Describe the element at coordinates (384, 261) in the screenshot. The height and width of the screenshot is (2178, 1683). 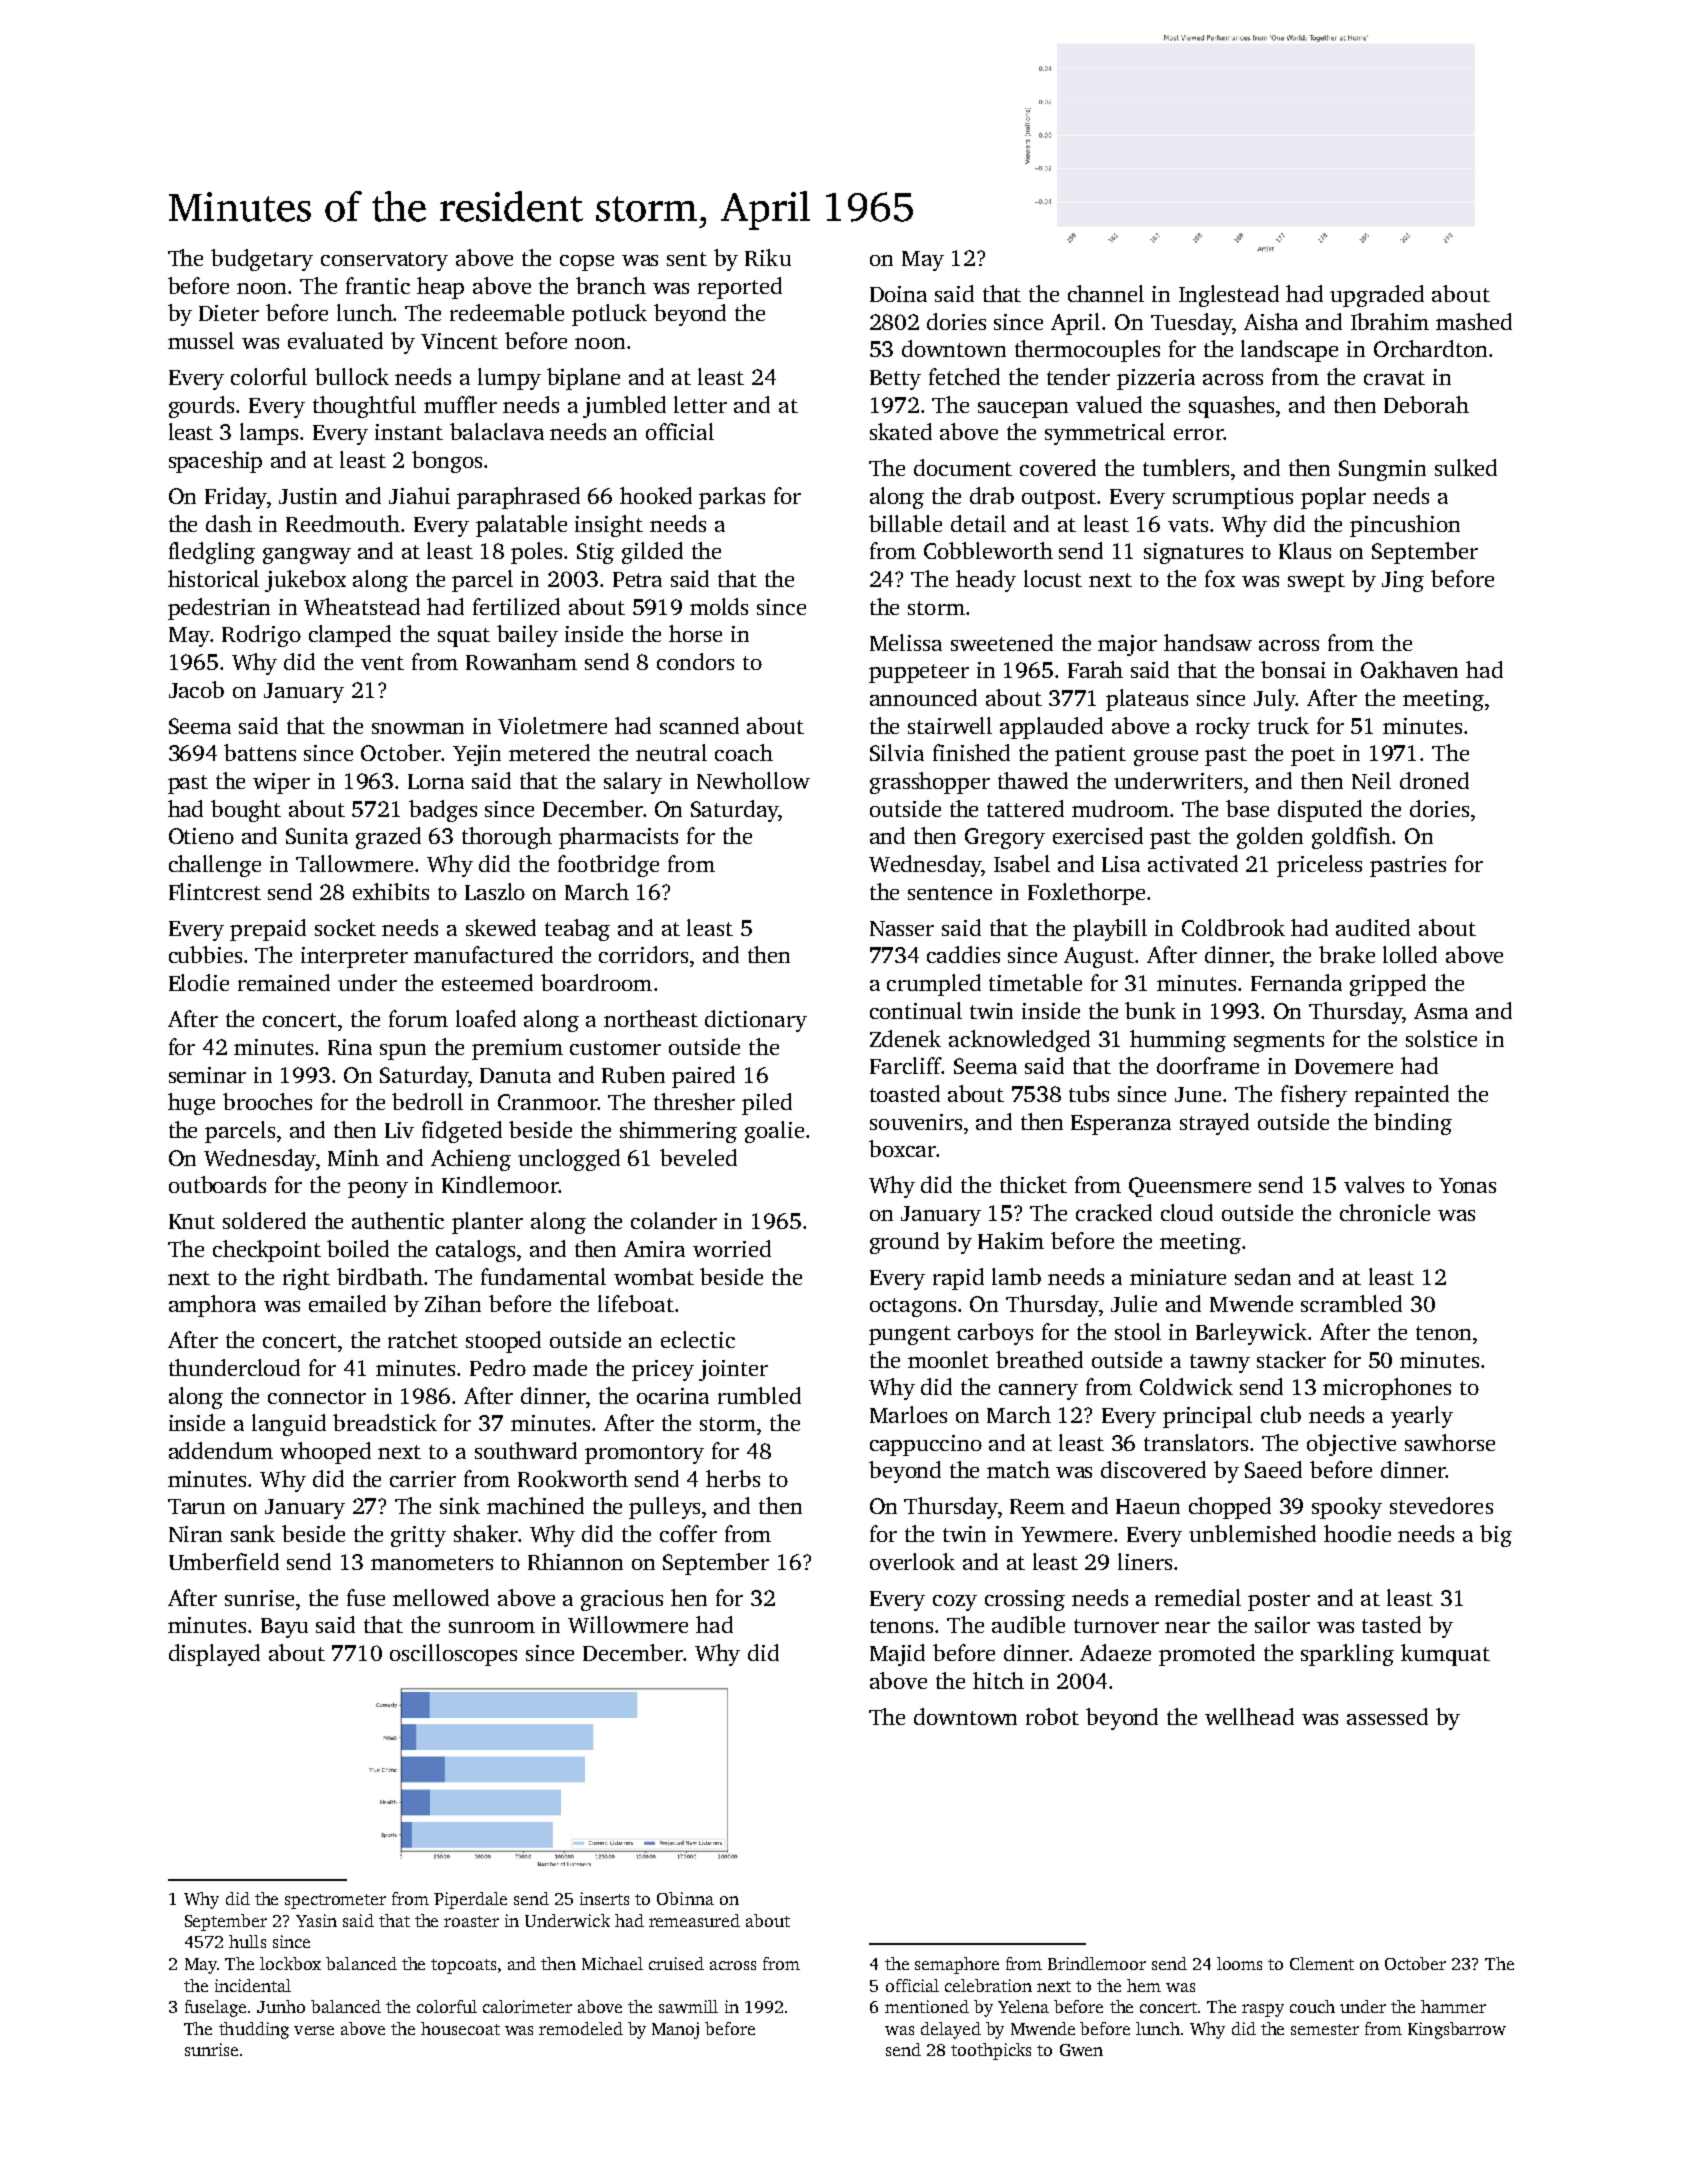
I see `conservatory` at that location.
